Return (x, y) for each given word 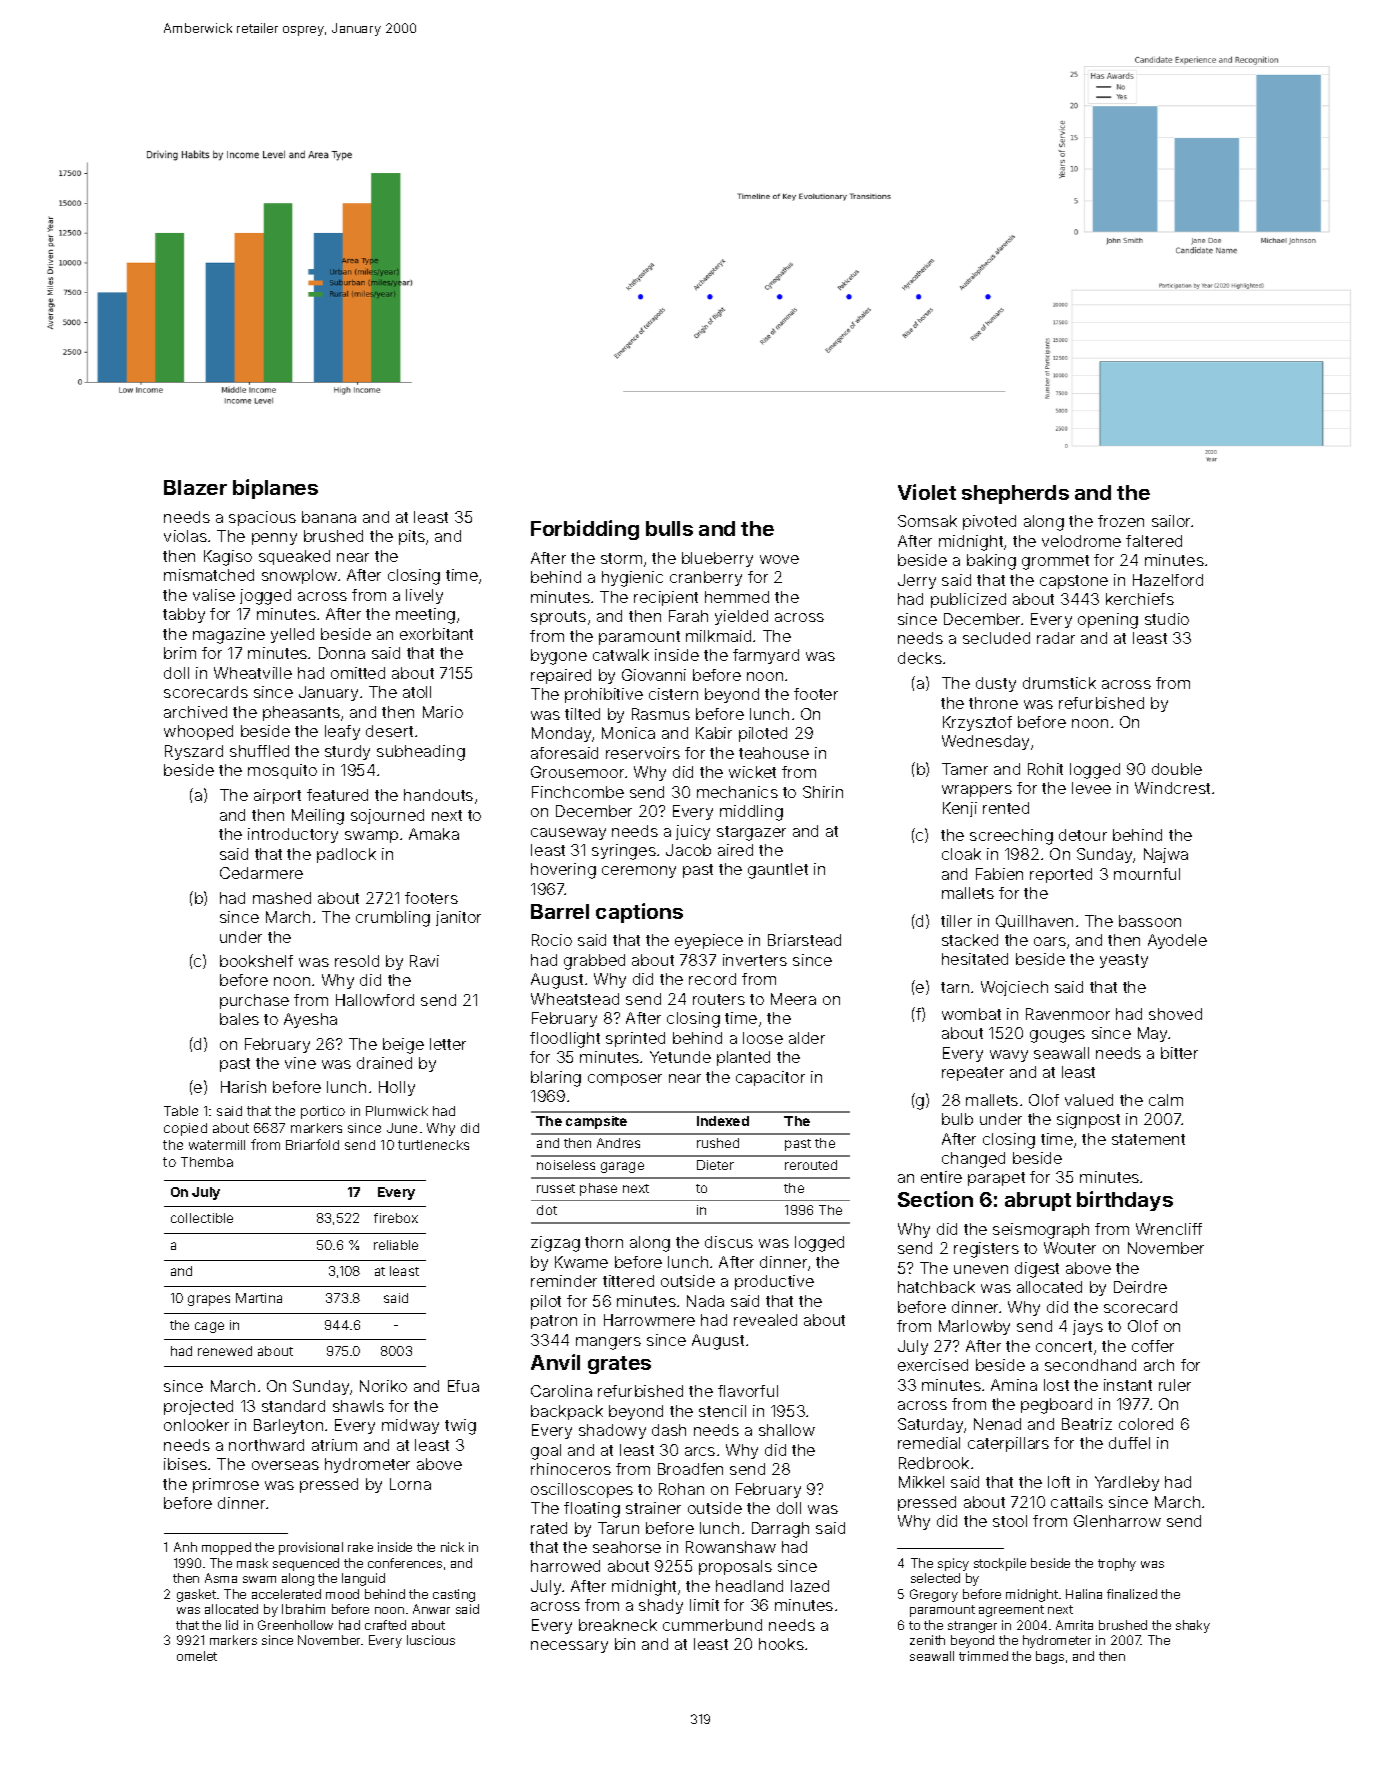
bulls (669, 528)
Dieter (715, 1165)
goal (546, 1452)
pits (412, 537)
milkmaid (718, 636)
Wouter (1070, 1248)
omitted (358, 673)
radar (1056, 638)
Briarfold (312, 1144)
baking (991, 562)
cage (209, 1327)
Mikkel (921, 1482)
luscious (431, 1640)
